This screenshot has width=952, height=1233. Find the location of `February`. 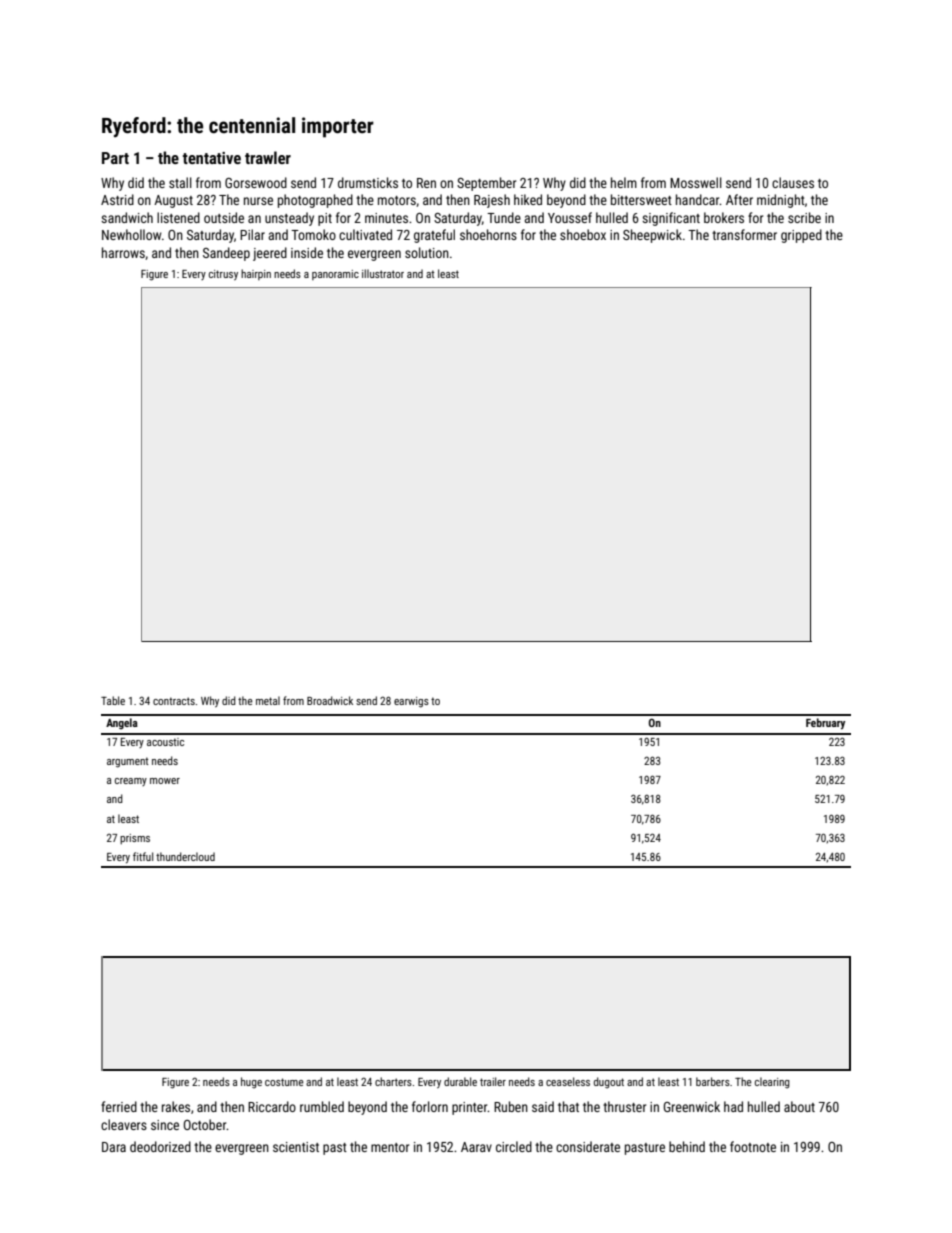

February is located at coordinates (825, 724).
